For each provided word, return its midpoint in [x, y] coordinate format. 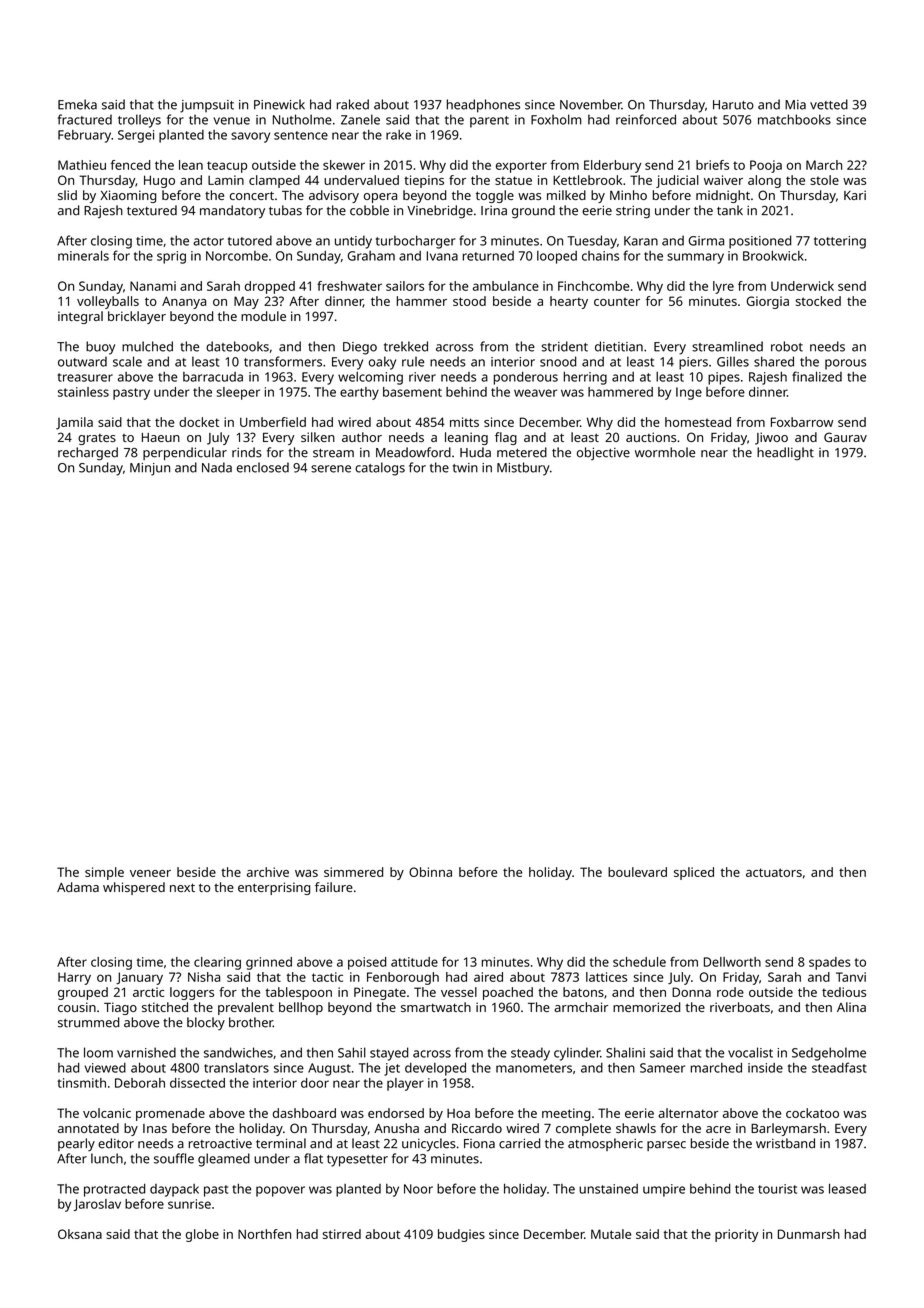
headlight [785, 454]
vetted [829, 104]
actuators [774, 872]
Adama [78, 887]
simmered [353, 872]
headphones [483, 106]
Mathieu [82, 165]
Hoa [458, 1113]
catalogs [380, 469]
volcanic [107, 1113]
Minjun [150, 469]
